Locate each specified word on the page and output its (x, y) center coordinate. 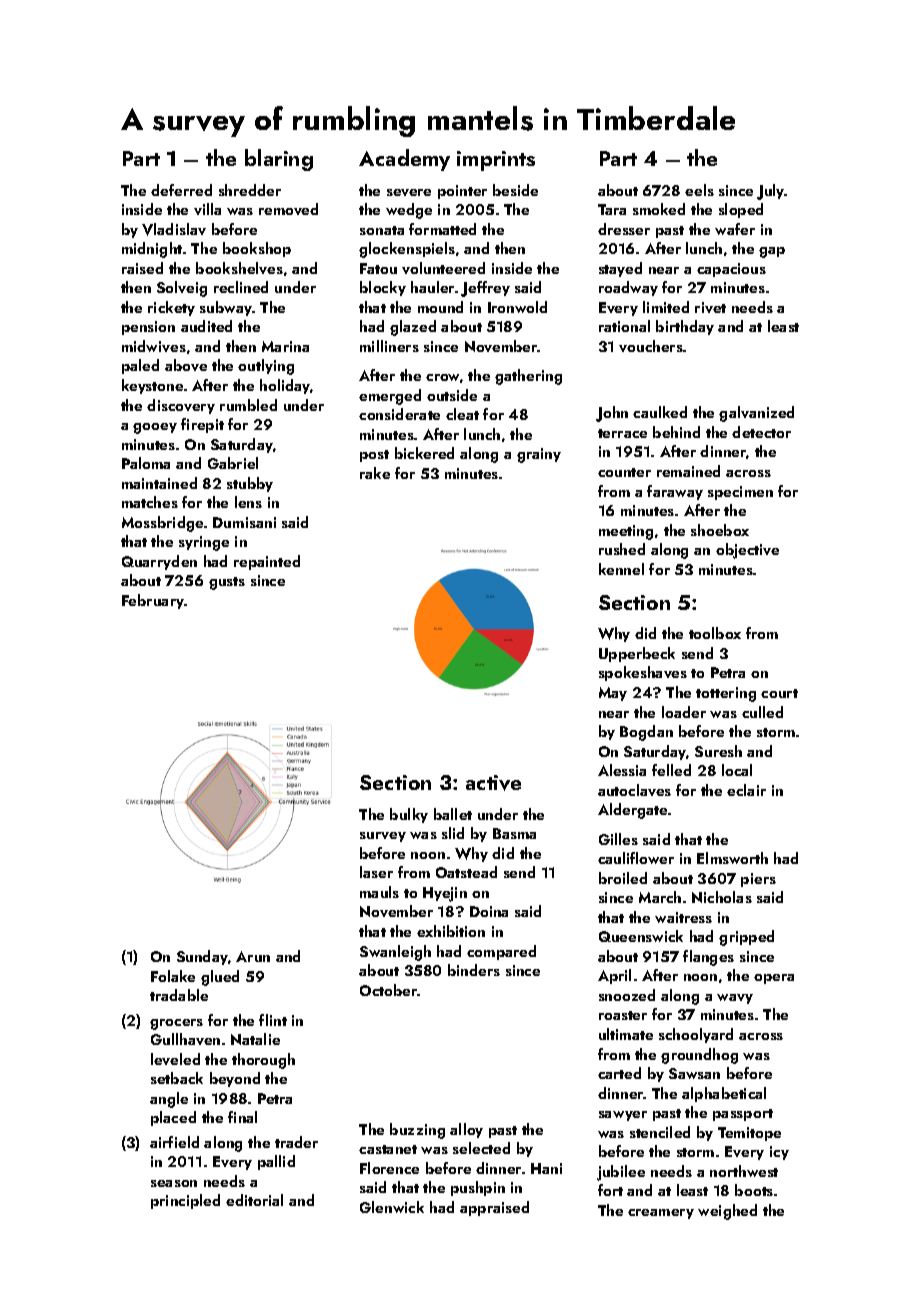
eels (699, 190)
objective (747, 551)
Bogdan (646, 733)
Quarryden (159, 562)
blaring (279, 160)
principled (185, 1201)
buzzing (417, 1131)
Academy (404, 160)
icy (779, 1153)
